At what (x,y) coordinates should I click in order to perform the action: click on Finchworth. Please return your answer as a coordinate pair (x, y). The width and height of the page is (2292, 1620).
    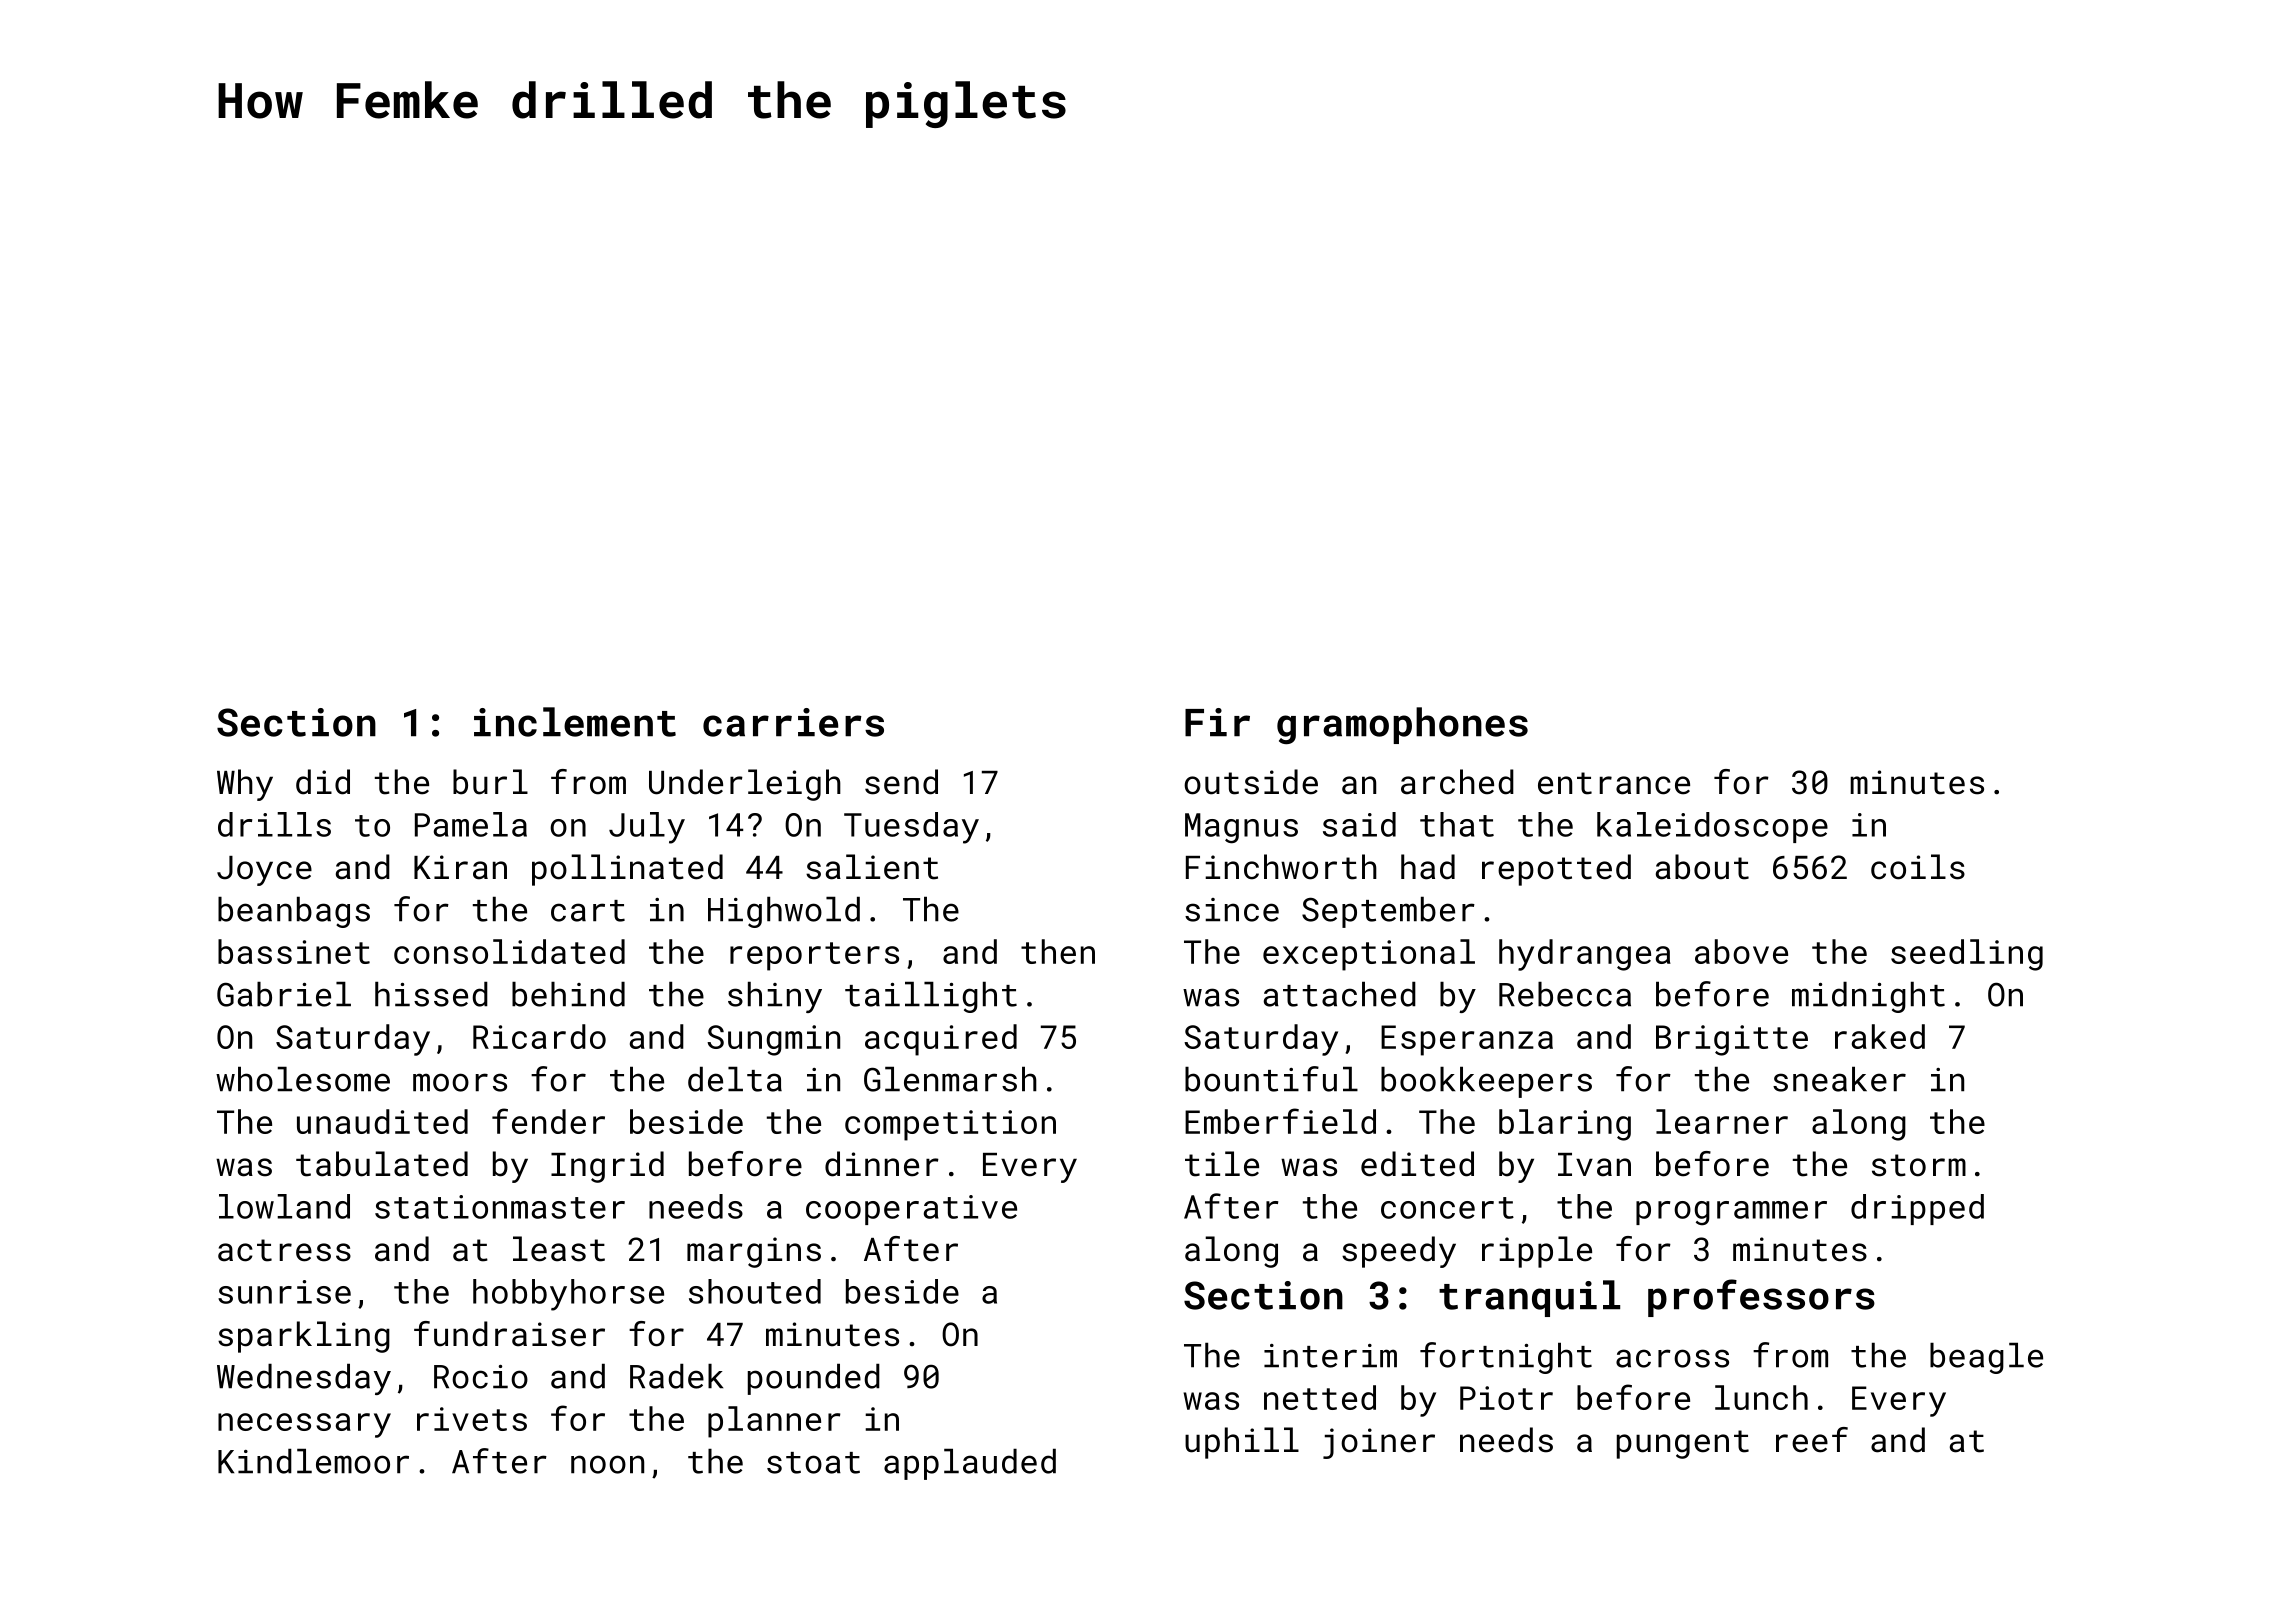
    Looking at the image, I should click on (1281, 867).
